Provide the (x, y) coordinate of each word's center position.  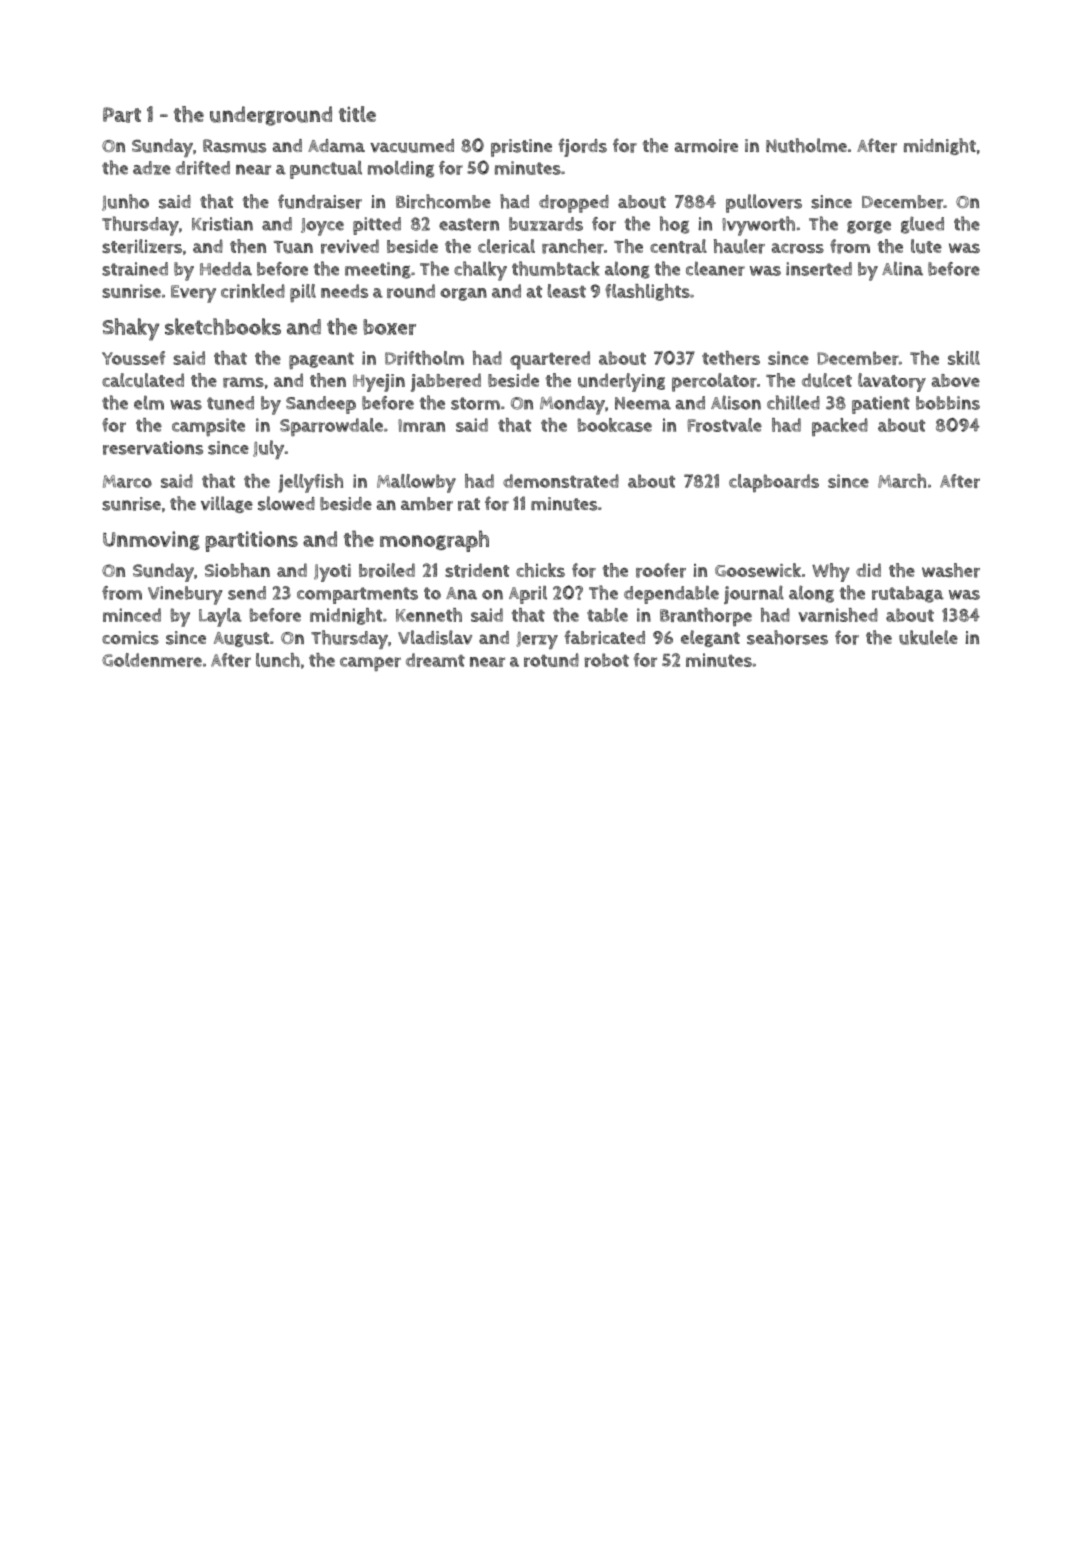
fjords (582, 147)
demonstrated (561, 481)
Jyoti (332, 573)
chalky (480, 271)
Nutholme (806, 145)
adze (152, 168)
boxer (389, 327)
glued (922, 225)
